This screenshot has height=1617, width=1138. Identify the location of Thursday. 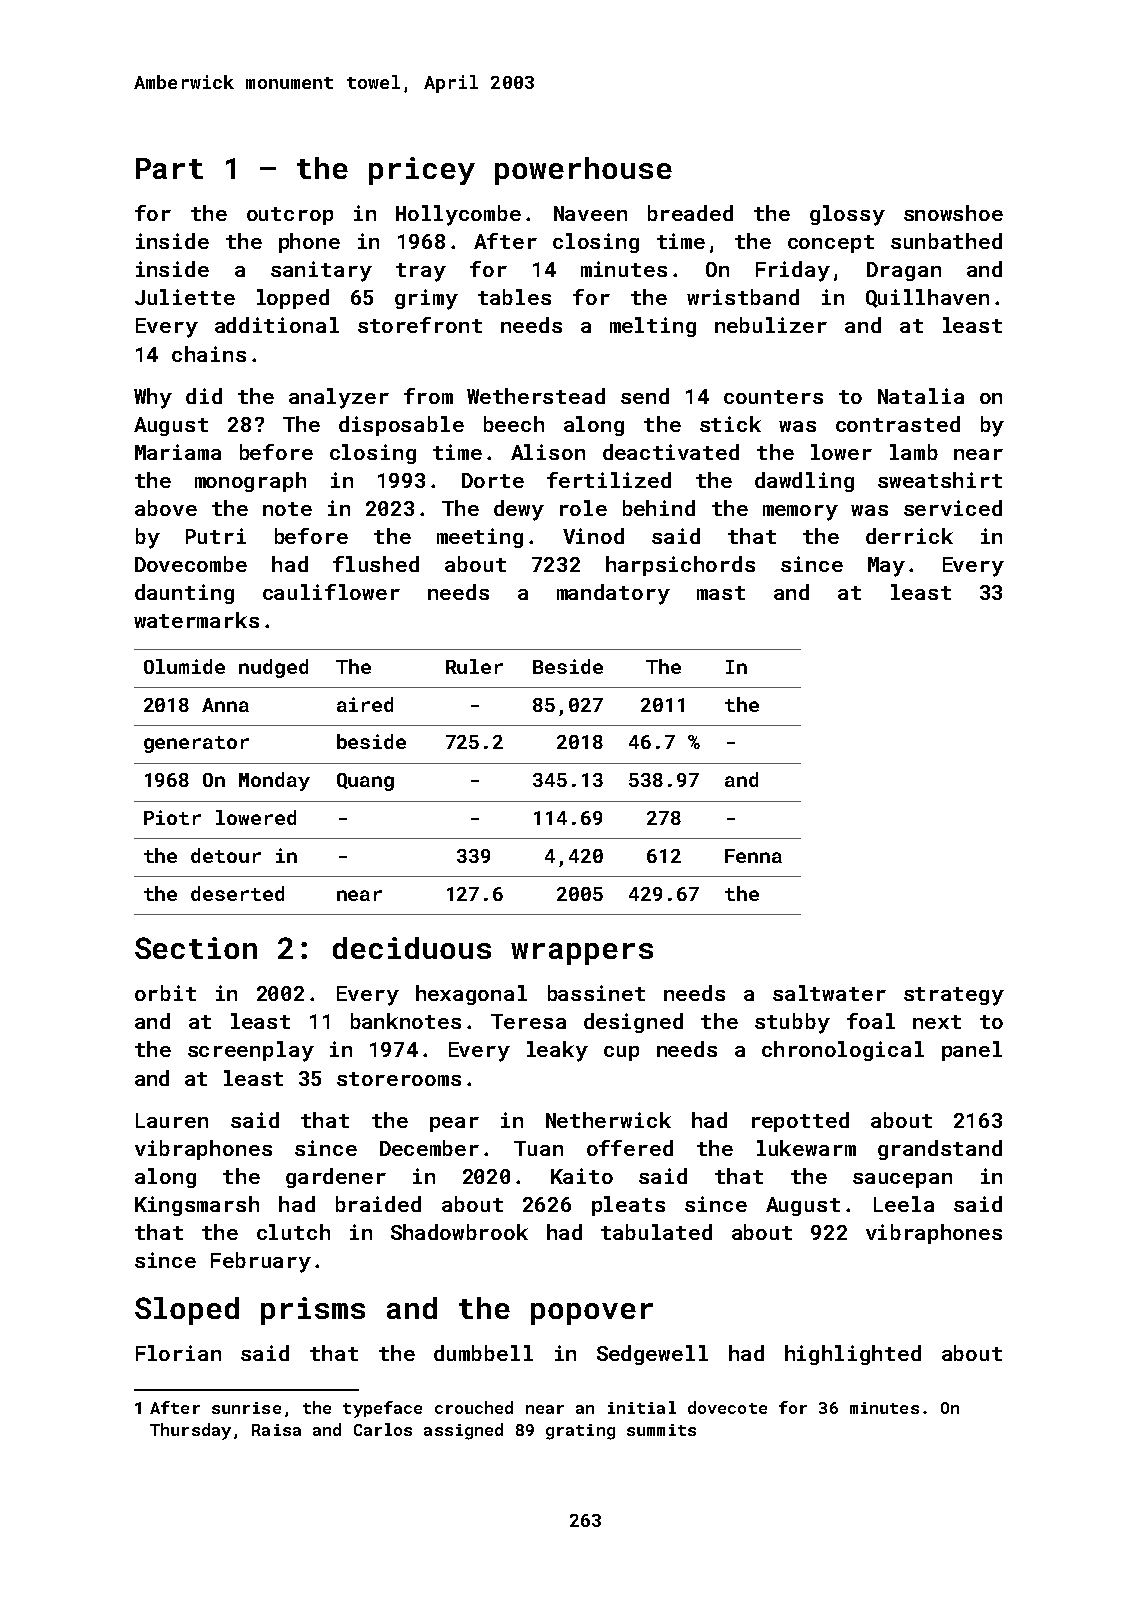
(190, 1431).
